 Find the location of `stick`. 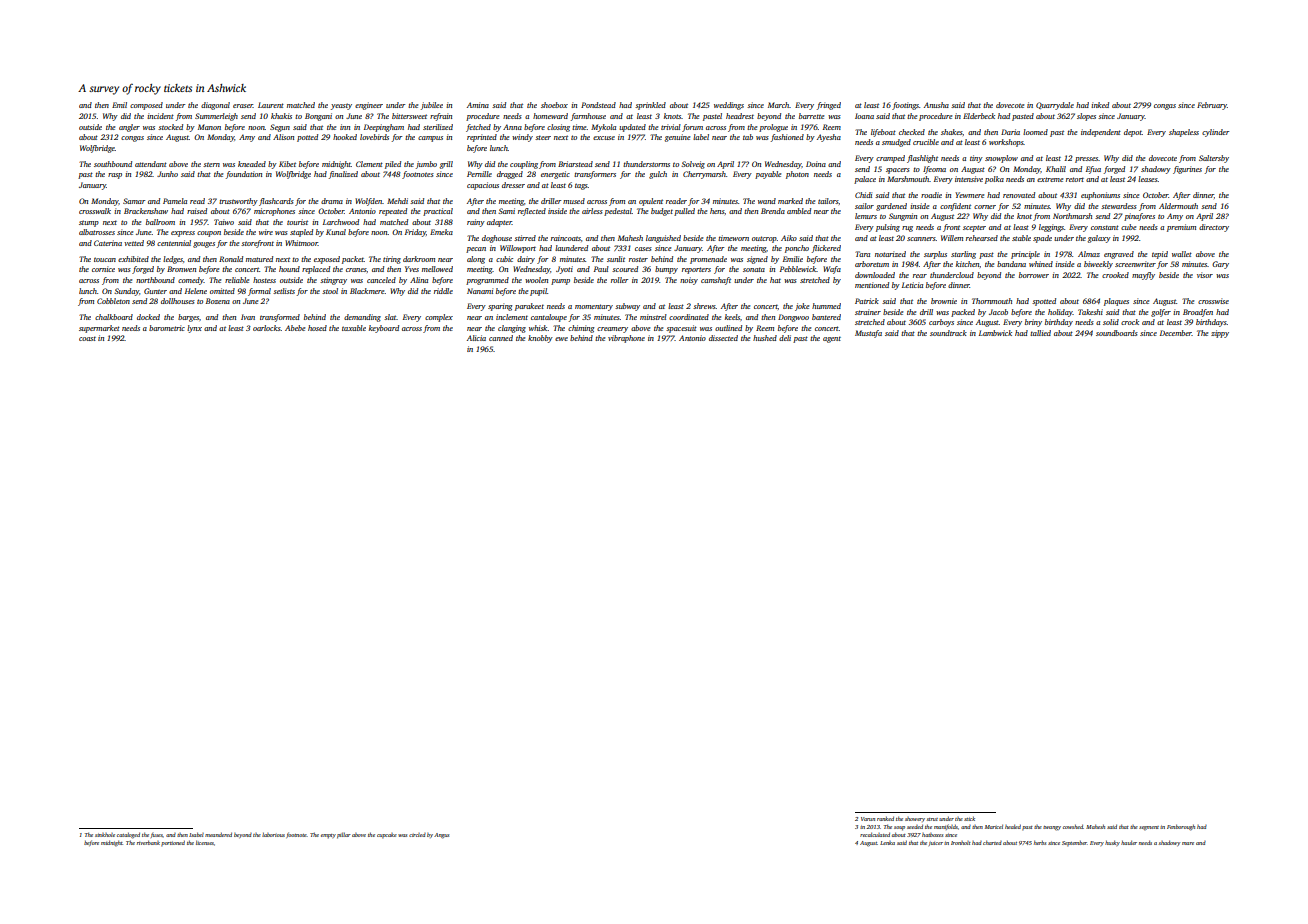

stick is located at coordinates (969, 818).
